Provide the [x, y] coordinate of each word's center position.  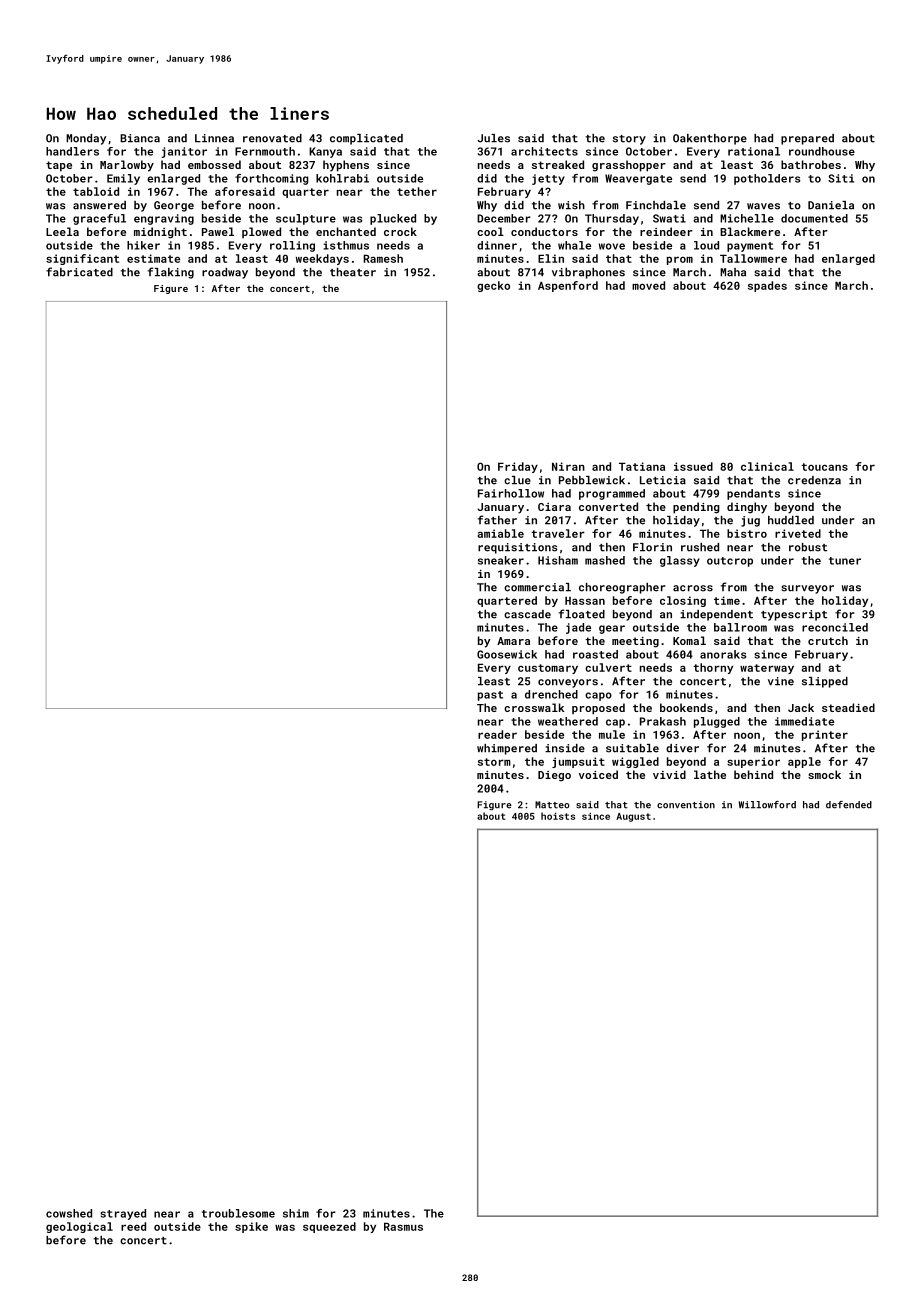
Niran [568, 466]
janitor [184, 152]
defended [849, 805]
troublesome [238, 1213]
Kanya [325, 152]
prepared [807, 139]
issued [693, 466]
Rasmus [403, 1226]
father [497, 520]
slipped [825, 682]
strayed [123, 1214]
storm [494, 762]
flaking [171, 273]
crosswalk [534, 707]
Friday [518, 467]
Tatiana [642, 466]
